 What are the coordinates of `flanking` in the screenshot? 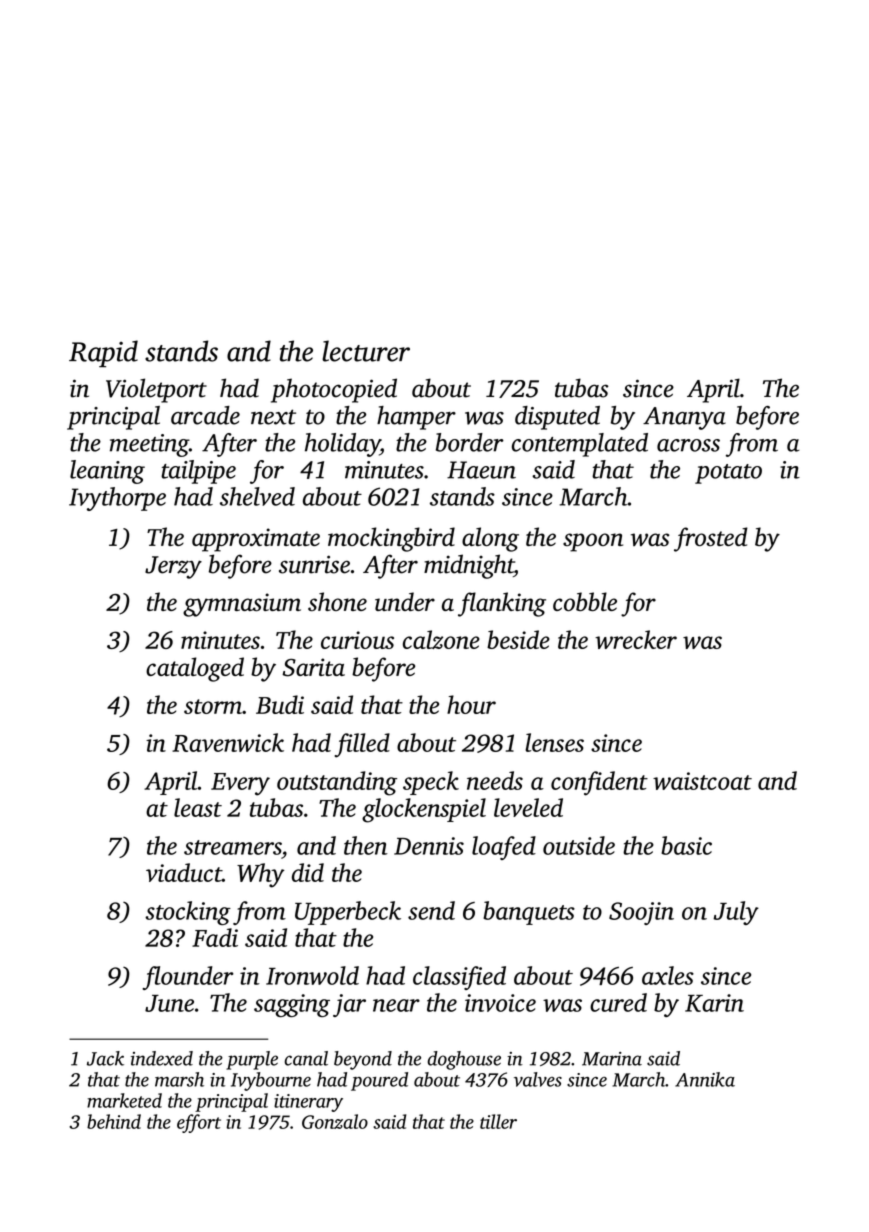 It's located at (502, 604).
